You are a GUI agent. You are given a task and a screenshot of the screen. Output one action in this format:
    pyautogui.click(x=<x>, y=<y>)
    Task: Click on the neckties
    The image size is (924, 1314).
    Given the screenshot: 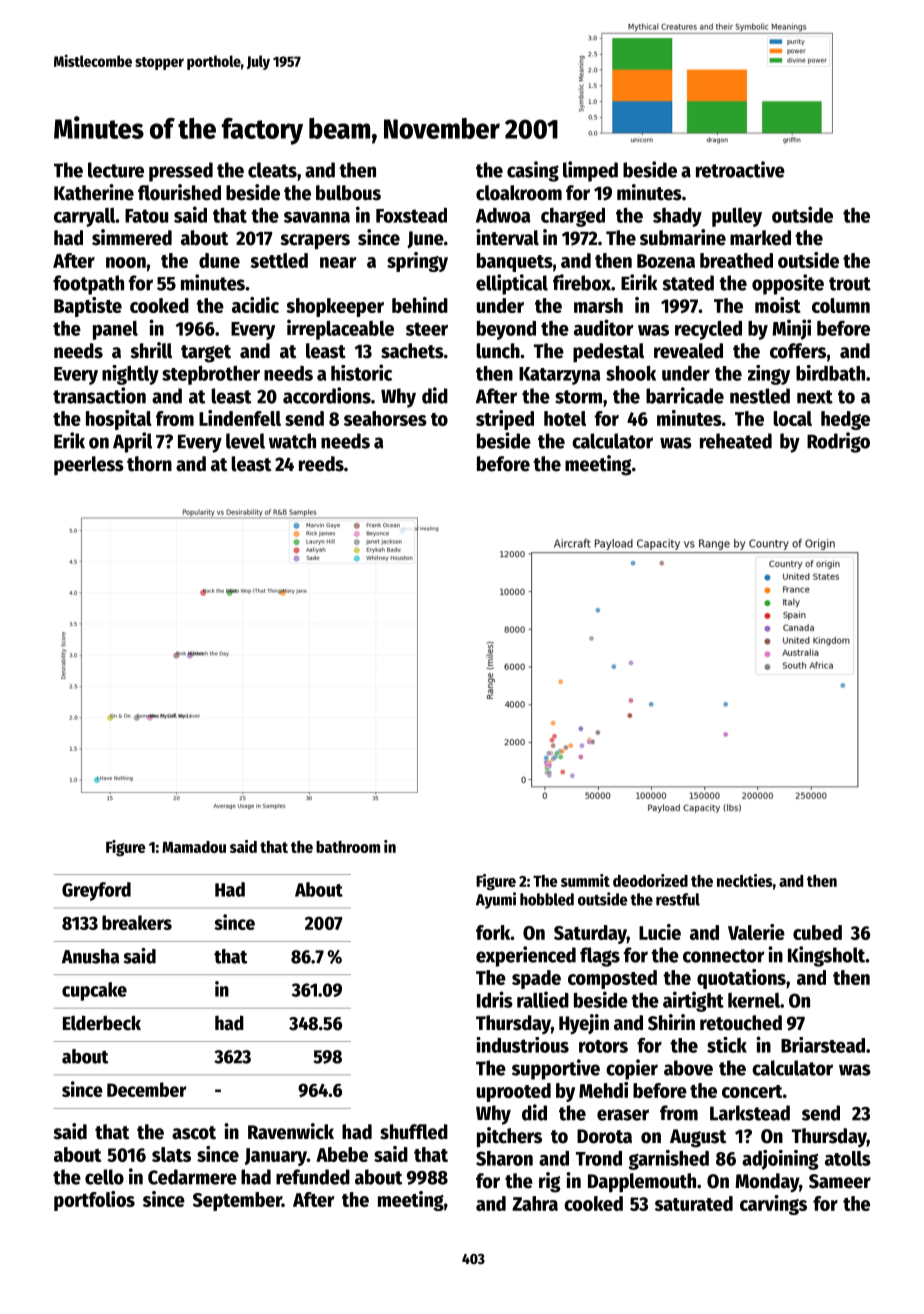 What is the action you would take?
    pyautogui.click(x=745, y=880)
